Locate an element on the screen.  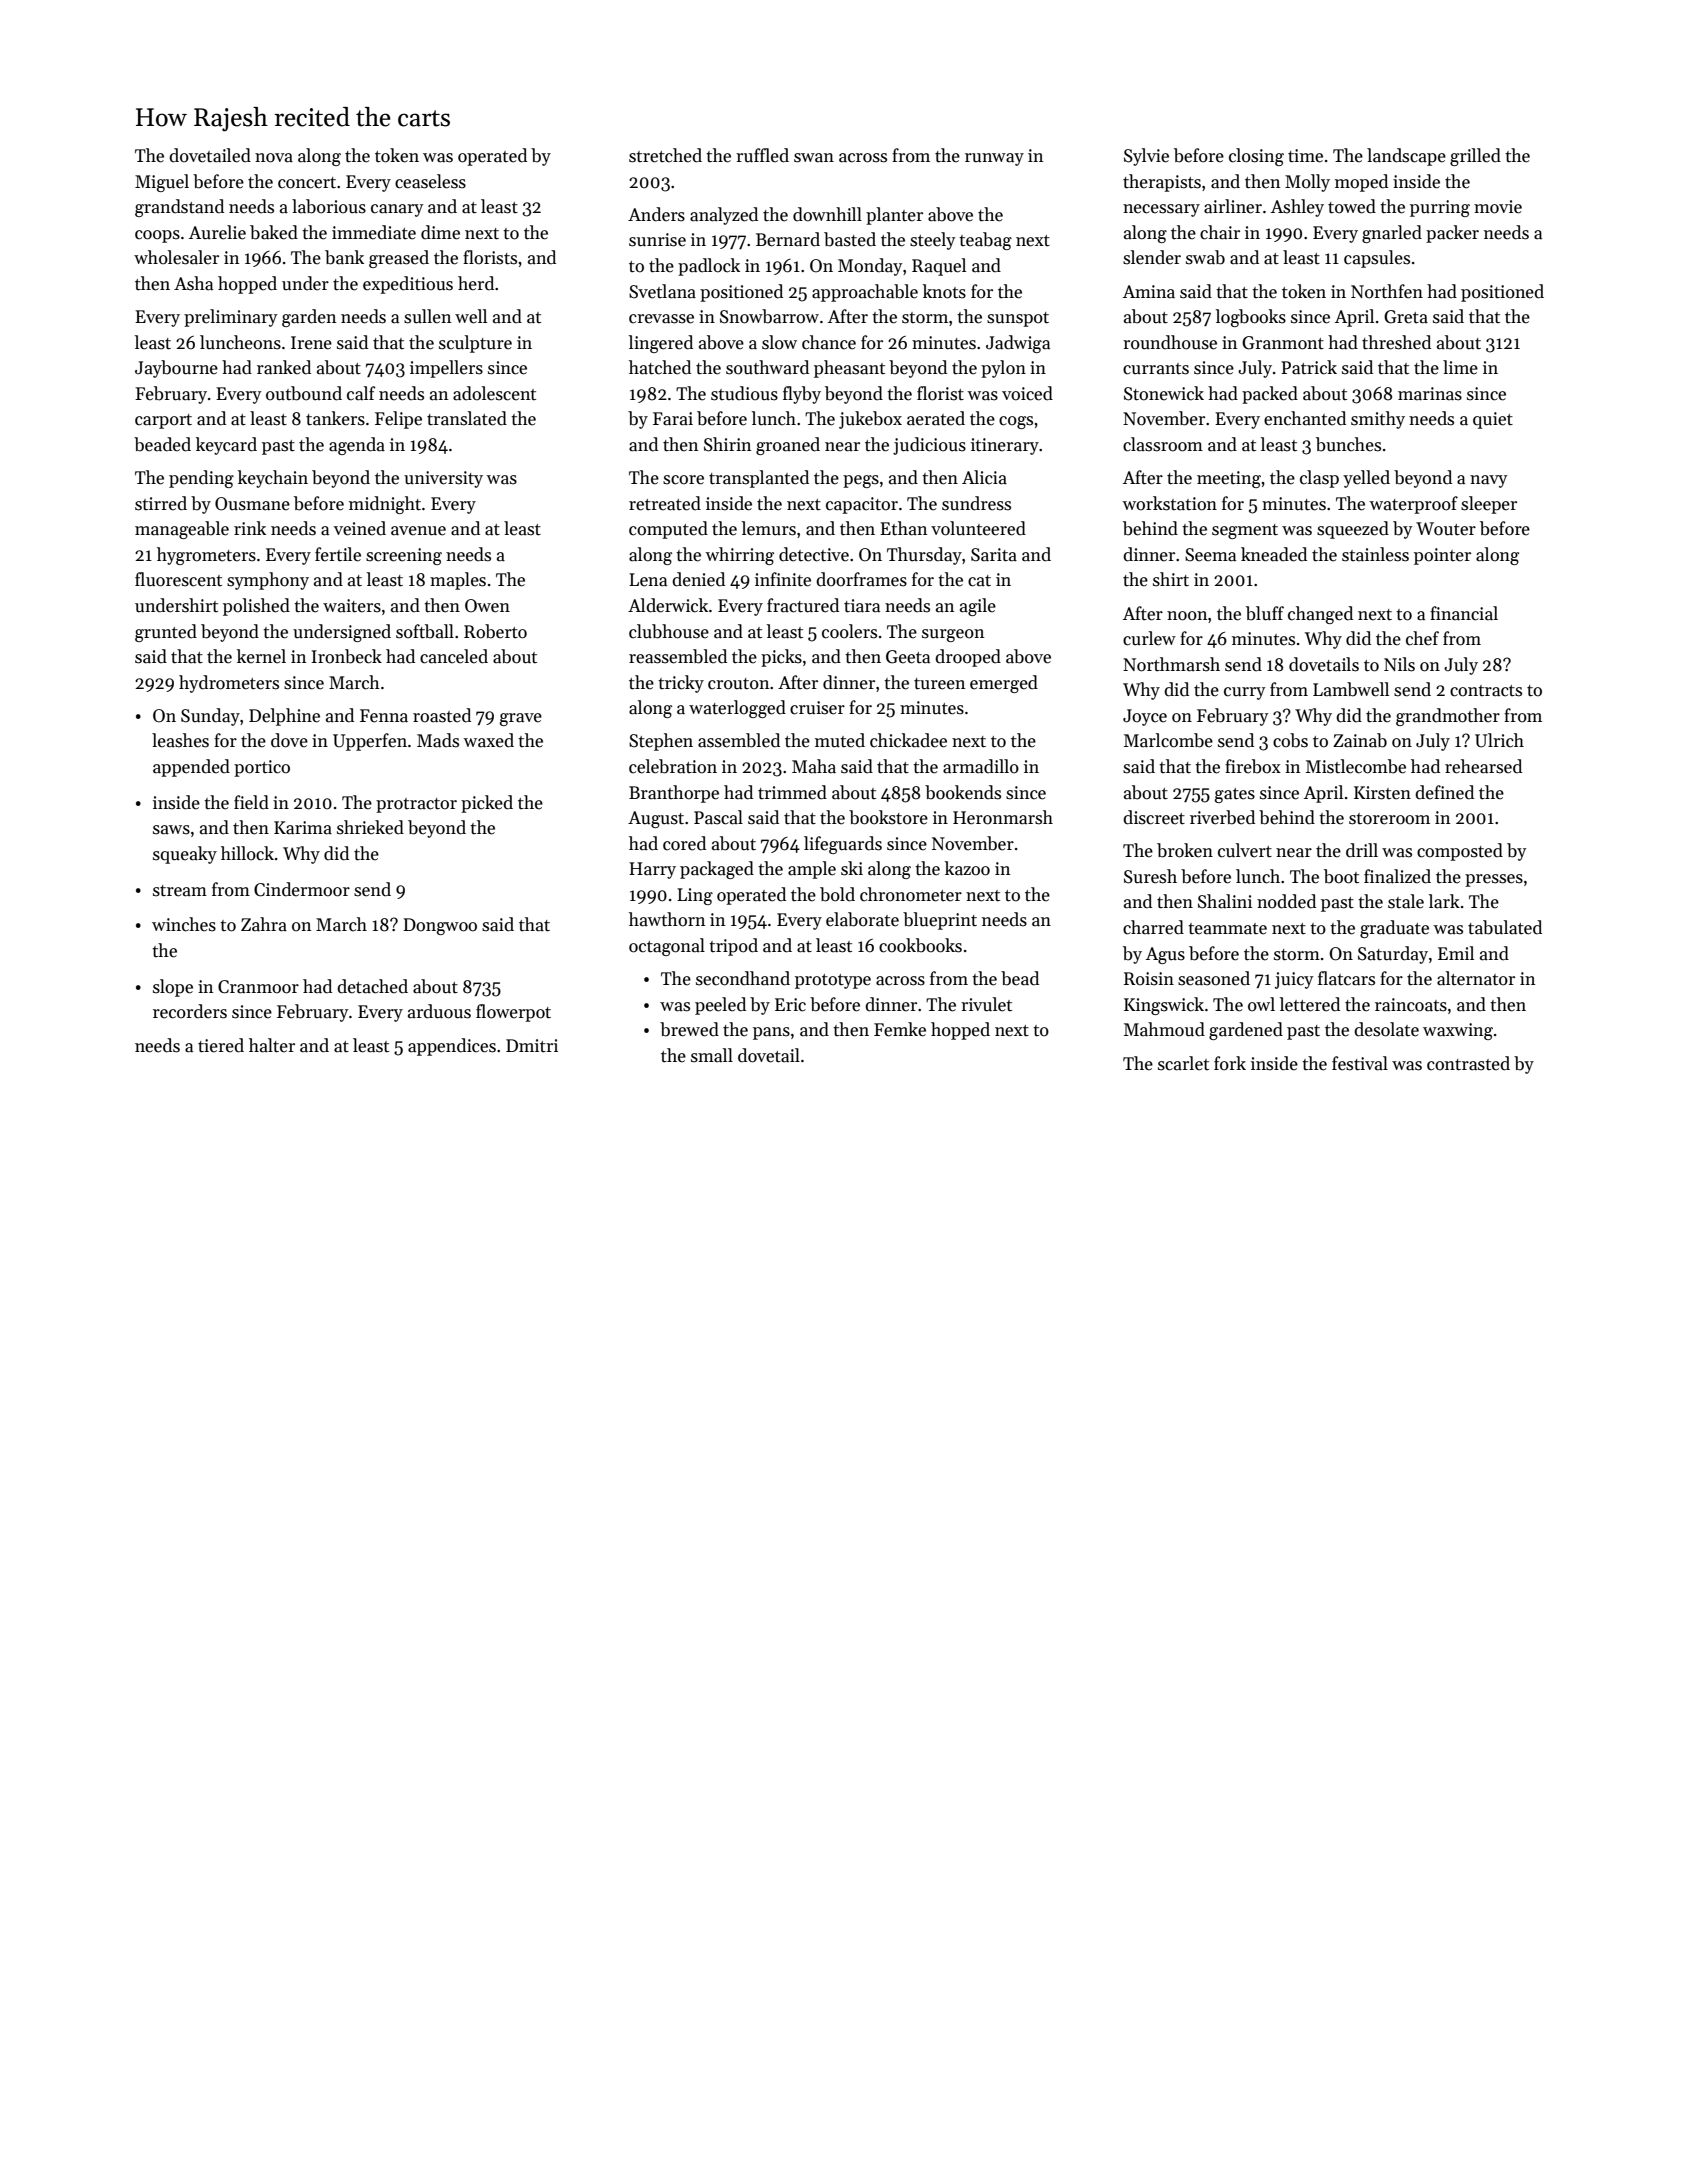
contrasted is located at coordinates (1468, 1063).
